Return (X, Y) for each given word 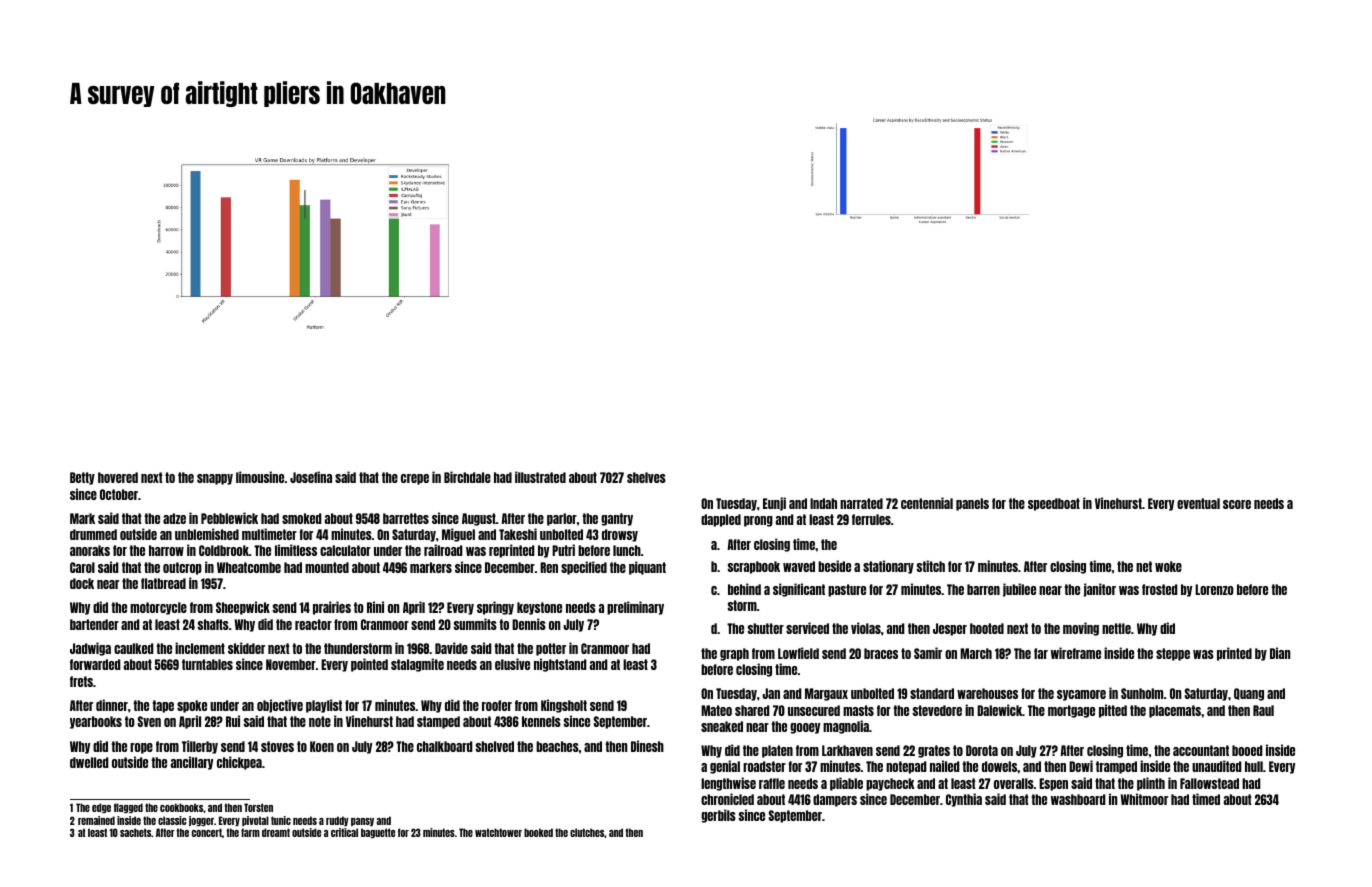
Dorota (982, 750)
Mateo (716, 710)
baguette (378, 833)
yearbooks (96, 722)
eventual (1198, 503)
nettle (1116, 628)
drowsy (620, 535)
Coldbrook (224, 550)
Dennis (529, 624)
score (1237, 504)
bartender (94, 624)
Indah (823, 503)
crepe (415, 479)
